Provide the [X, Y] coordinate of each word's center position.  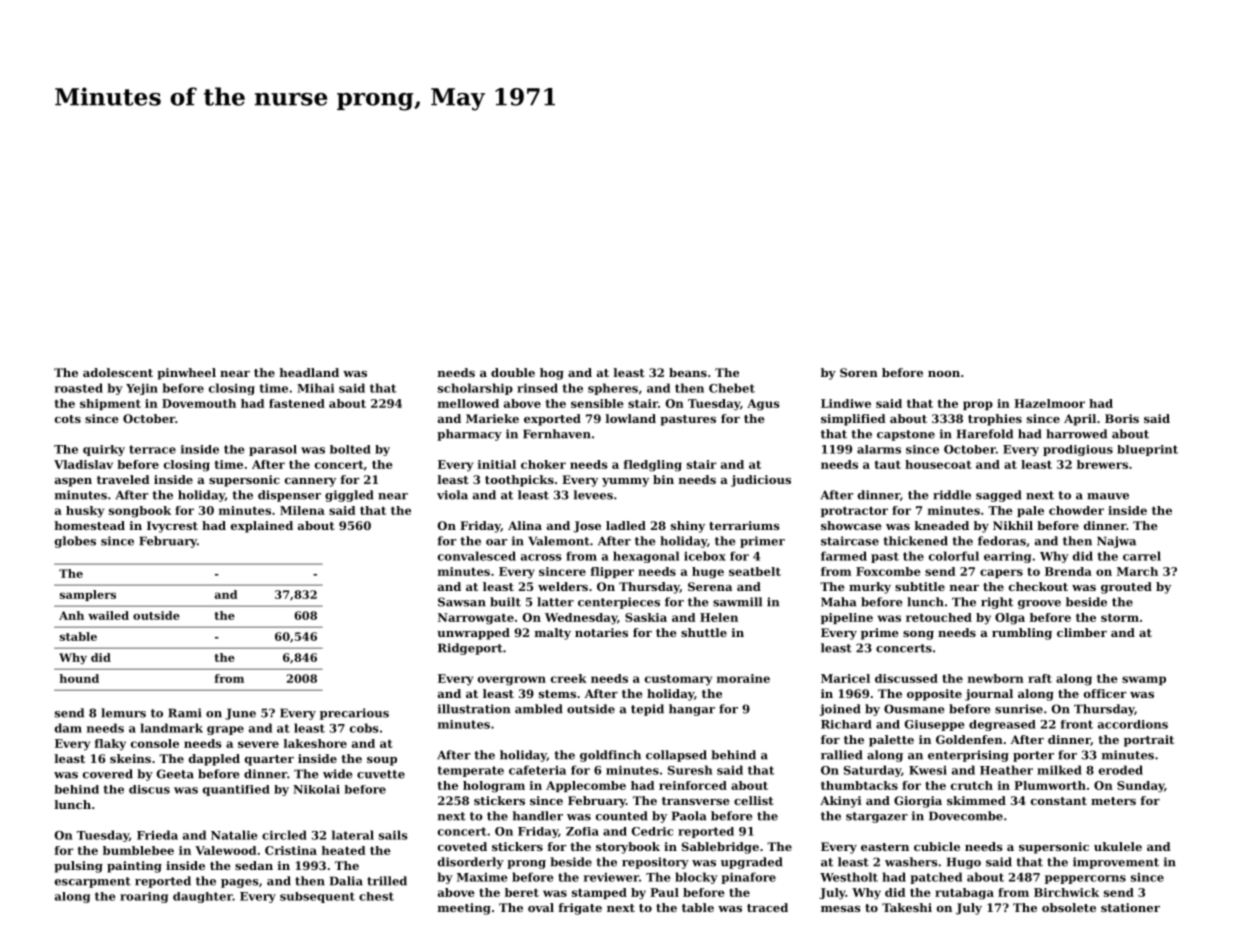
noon [944, 374]
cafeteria [537, 770]
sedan [254, 865]
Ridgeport [470, 649]
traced [767, 907]
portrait [1149, 741]
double [513, 372]
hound [79, 678]
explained [262, 527]
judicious [761, 481]
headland [309, 372]
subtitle [920, 586]
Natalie [234, 835]
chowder [1076, 510]
